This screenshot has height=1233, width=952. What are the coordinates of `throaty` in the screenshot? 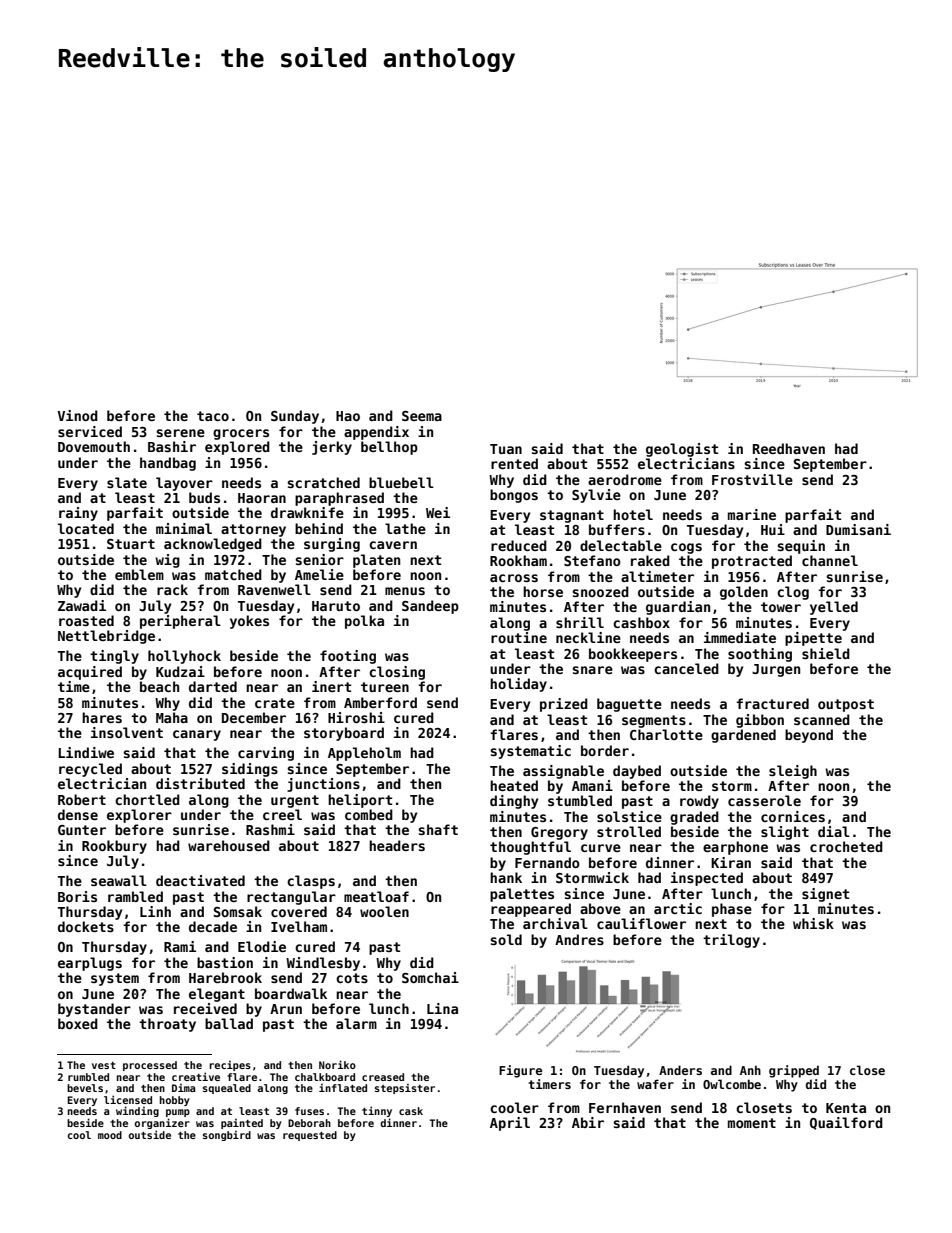 It's located at (167, 1025).
